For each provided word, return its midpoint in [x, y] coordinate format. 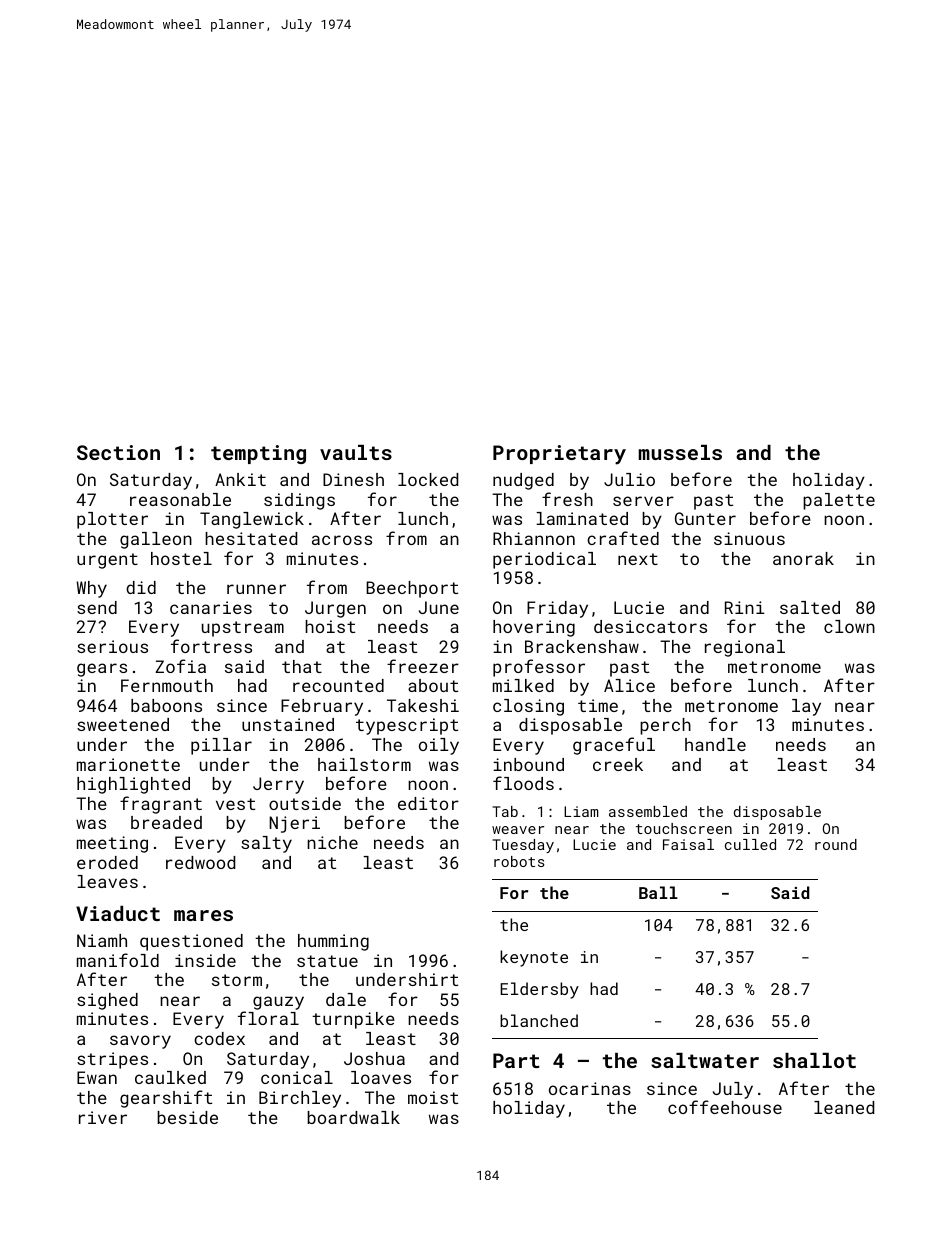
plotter [112, 520]
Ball [658, 892]
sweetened [123, 724]
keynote [534, 958]
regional [745, 648]
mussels [680, 452]
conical [297, 1077]
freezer [423, 666]
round [836, 844]
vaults [356, 452]
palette [839, 501]
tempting [258, 454]
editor [428, 803]
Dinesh [353, 479]
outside [305, 803]
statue [327, 961]
